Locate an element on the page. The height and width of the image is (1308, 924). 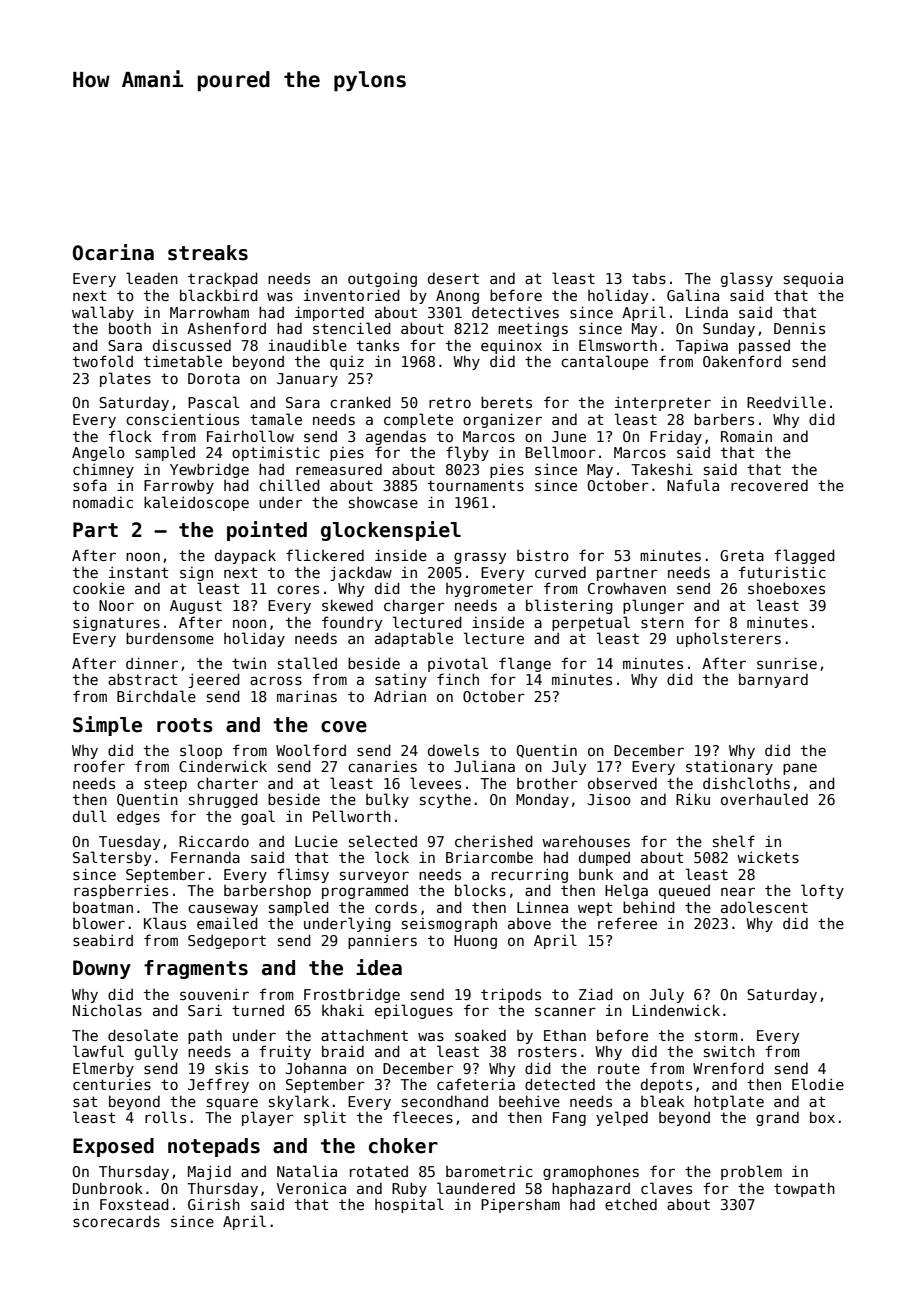
Ashenford is located at coordinates (226, 328).
